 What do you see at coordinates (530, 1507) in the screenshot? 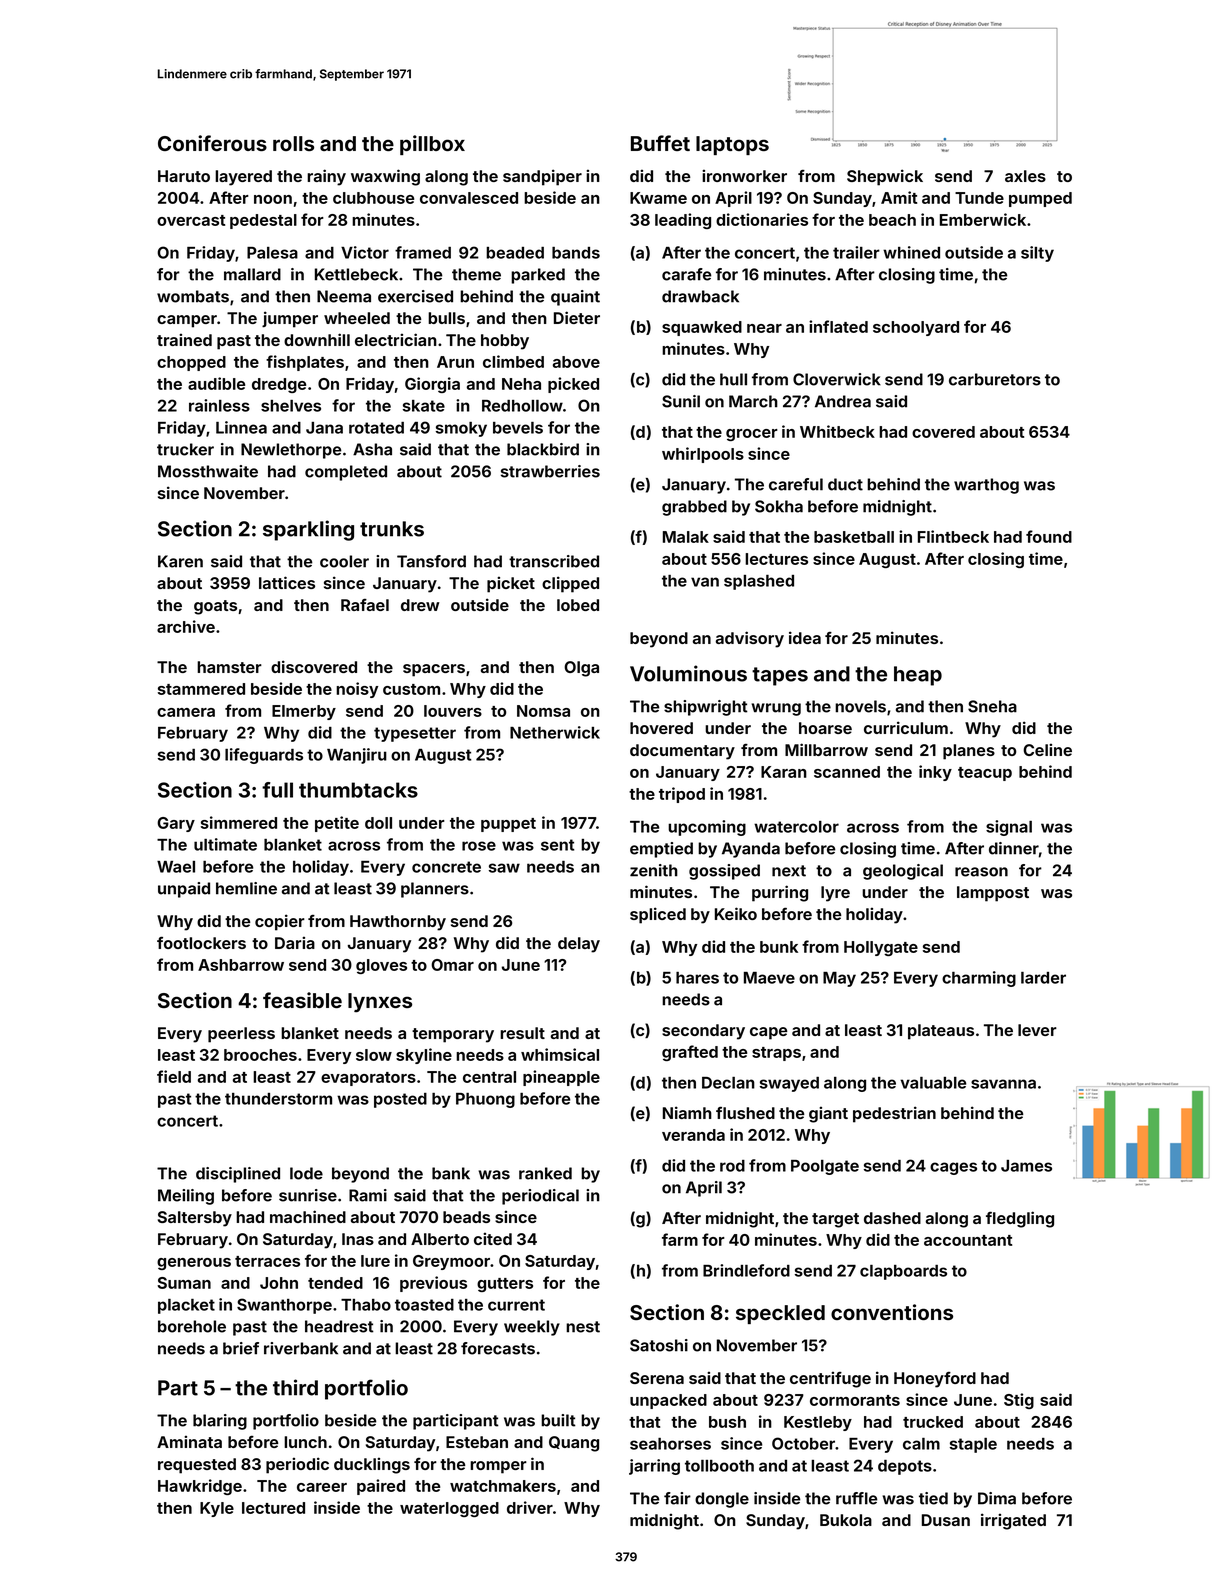
I see `driver` at bounding box center [530, 1507].
